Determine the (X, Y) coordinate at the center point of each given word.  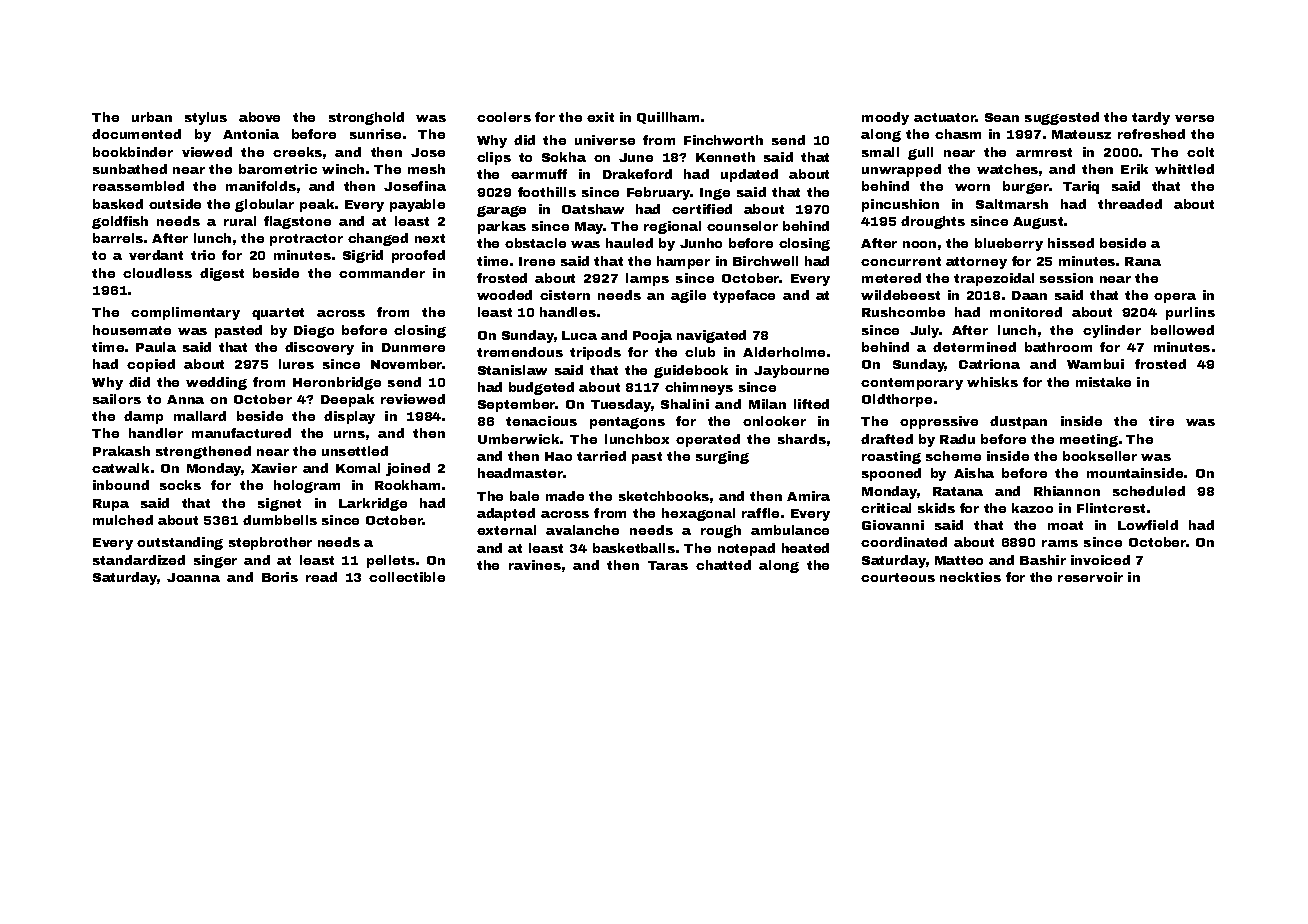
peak (317, 205)
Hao (558, 456)
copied (151, 365)
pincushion (900, 205)
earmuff (539, 174)
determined (974, 347)
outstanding (180, 543)
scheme (953, 456)
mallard (200, 416)
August (1038, 223)
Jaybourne (791, 371)
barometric (278, 169)
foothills (547, 192)
